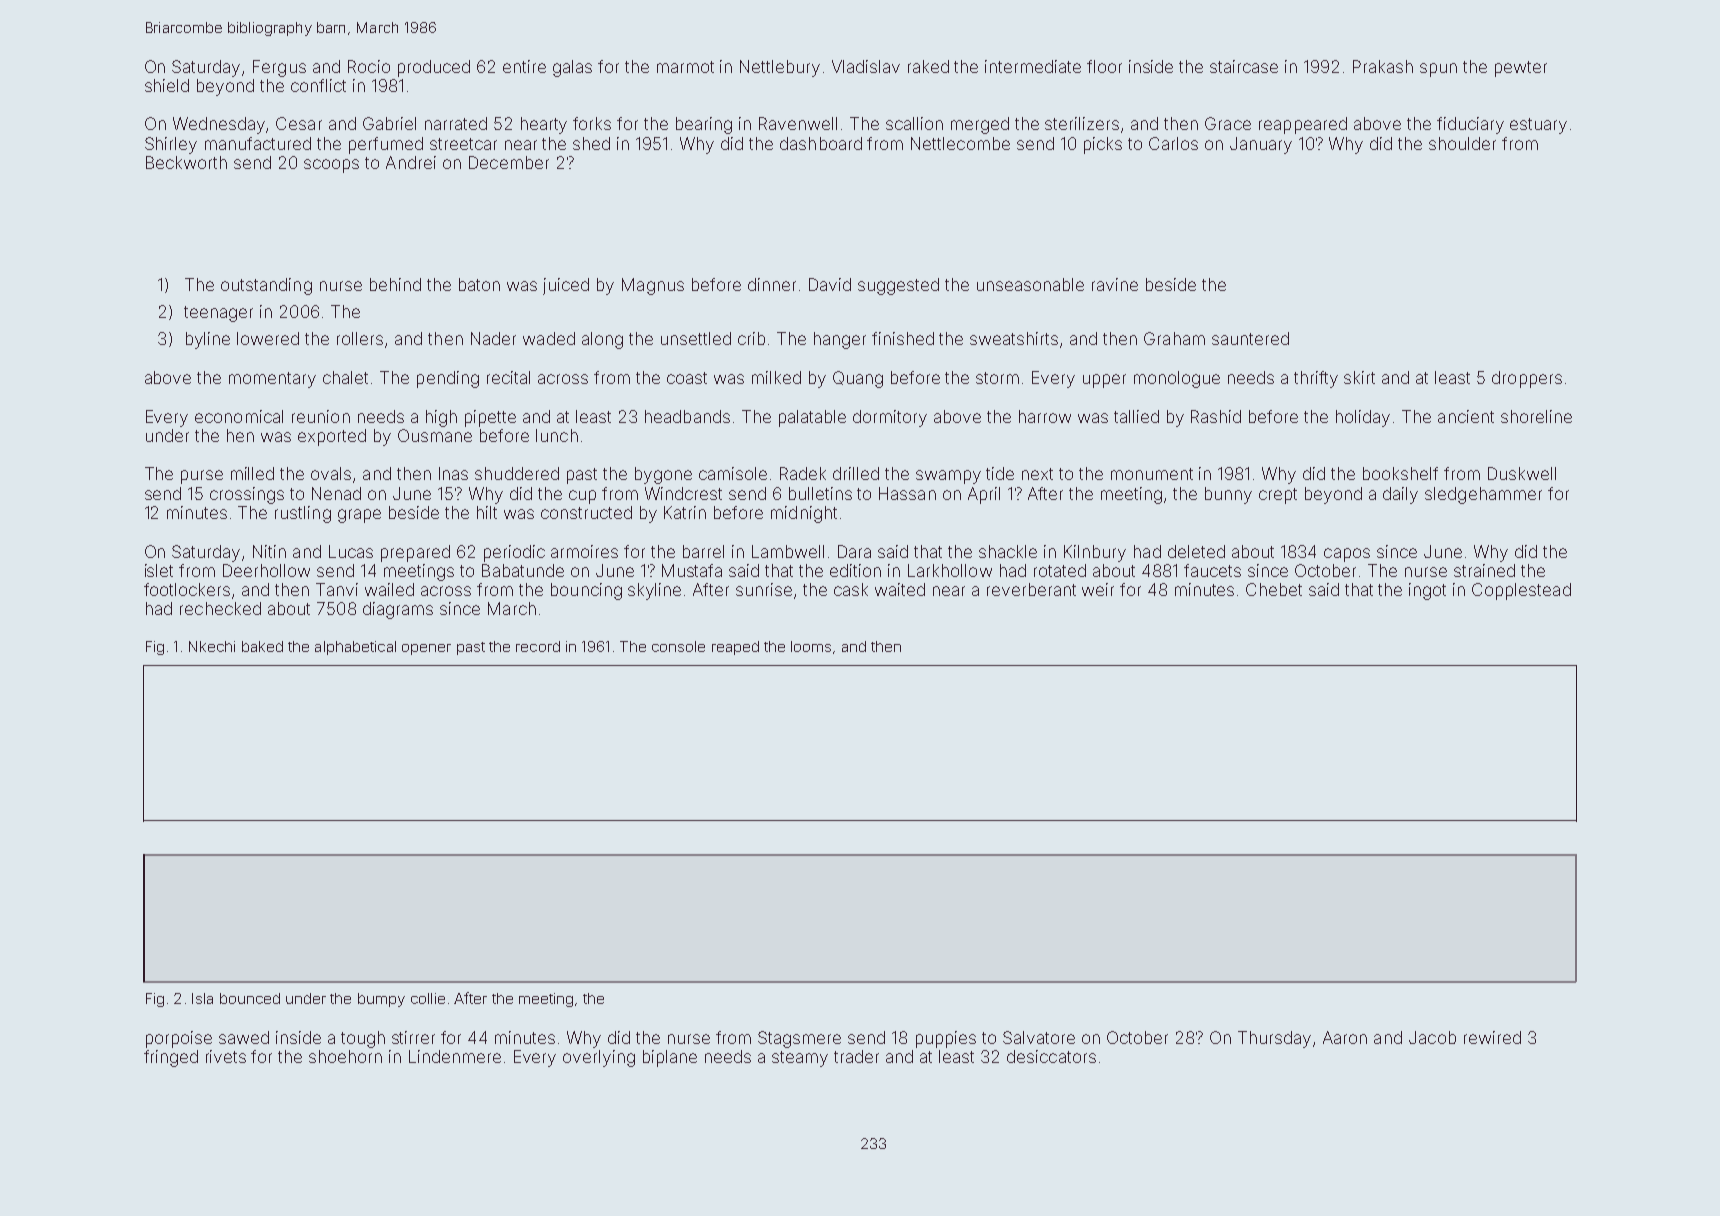 The height and width of the screenshot is (1216, 1720). What do you see at coordinates (1039, 1037) in the screenshot?
I see `Salvatore` at bounding box center [1039, 1037].
